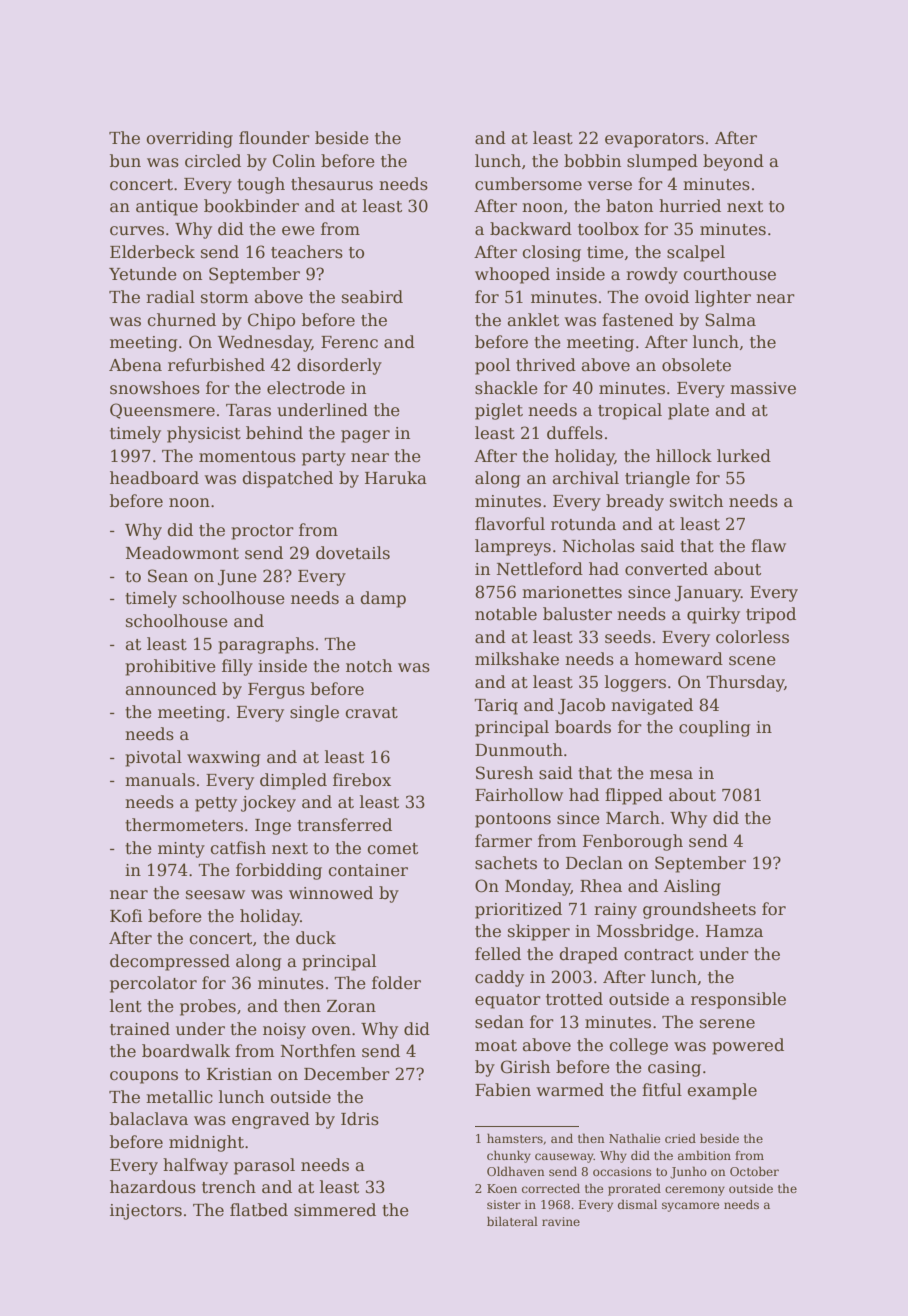 The width and height of the screenshot is (908, 1316). I want to click on evaporators, so click(654, 140).
